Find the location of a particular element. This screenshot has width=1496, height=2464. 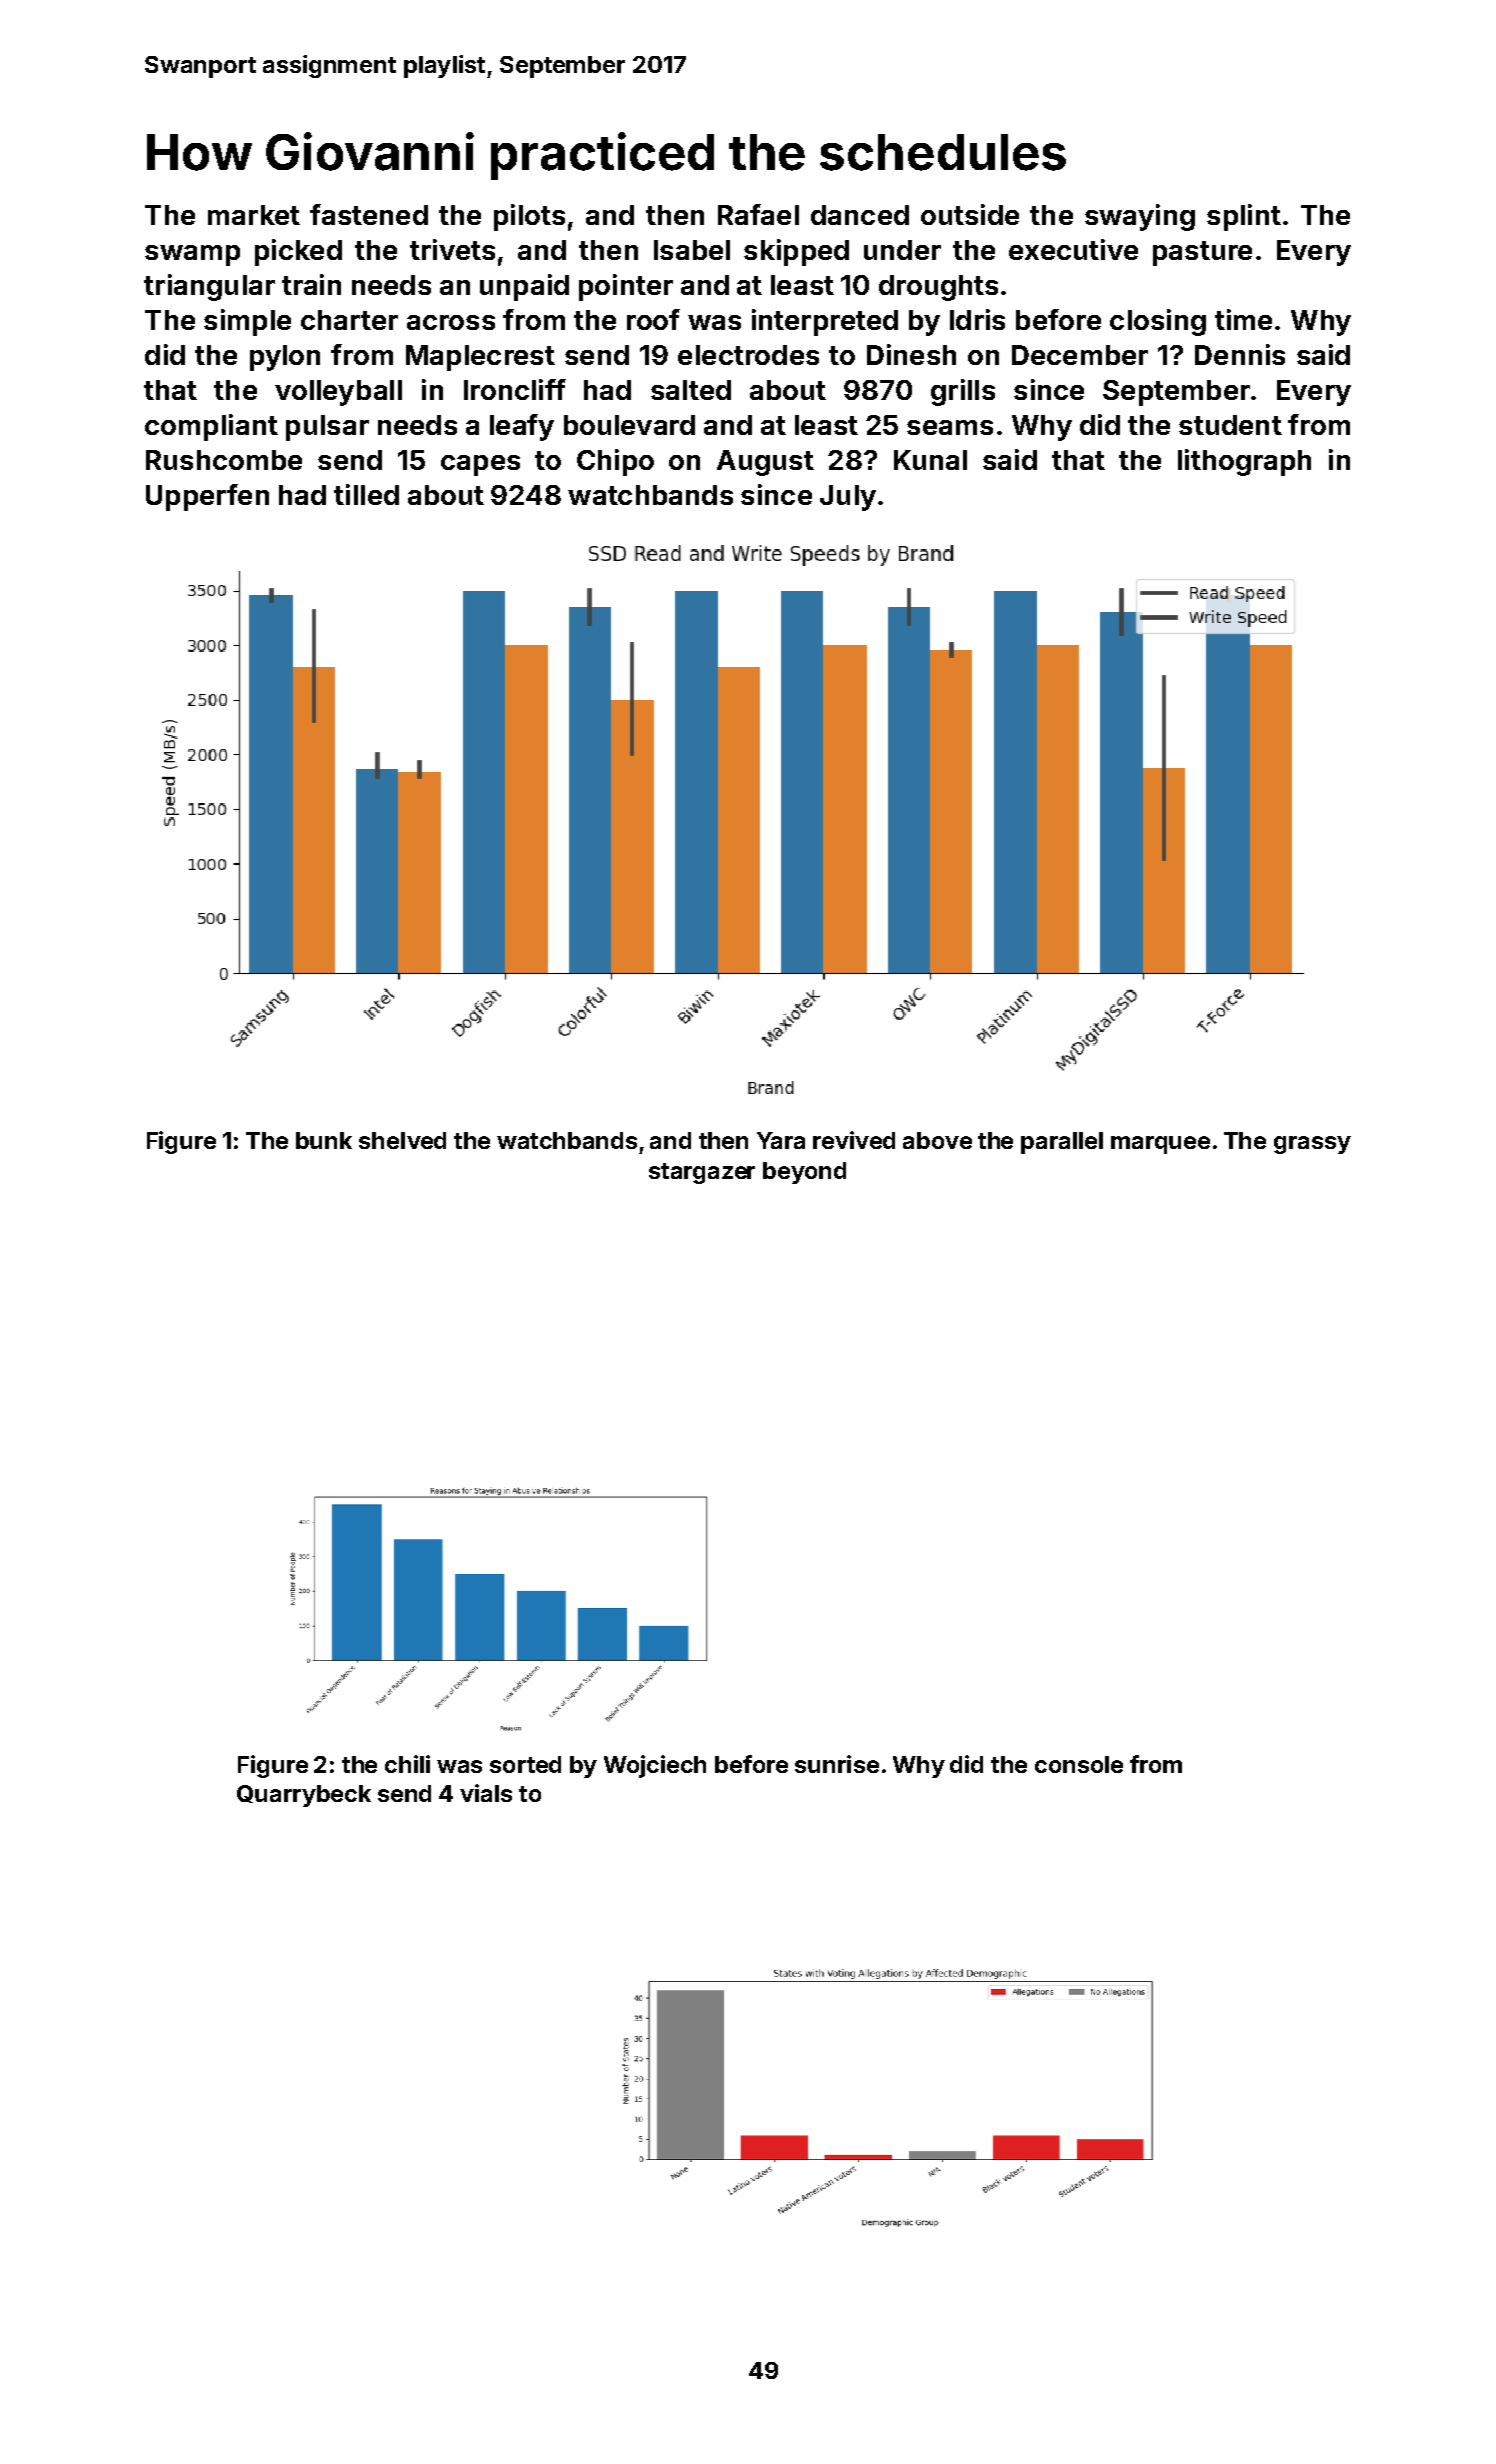

fastened is located at coordinates (369, 214).
